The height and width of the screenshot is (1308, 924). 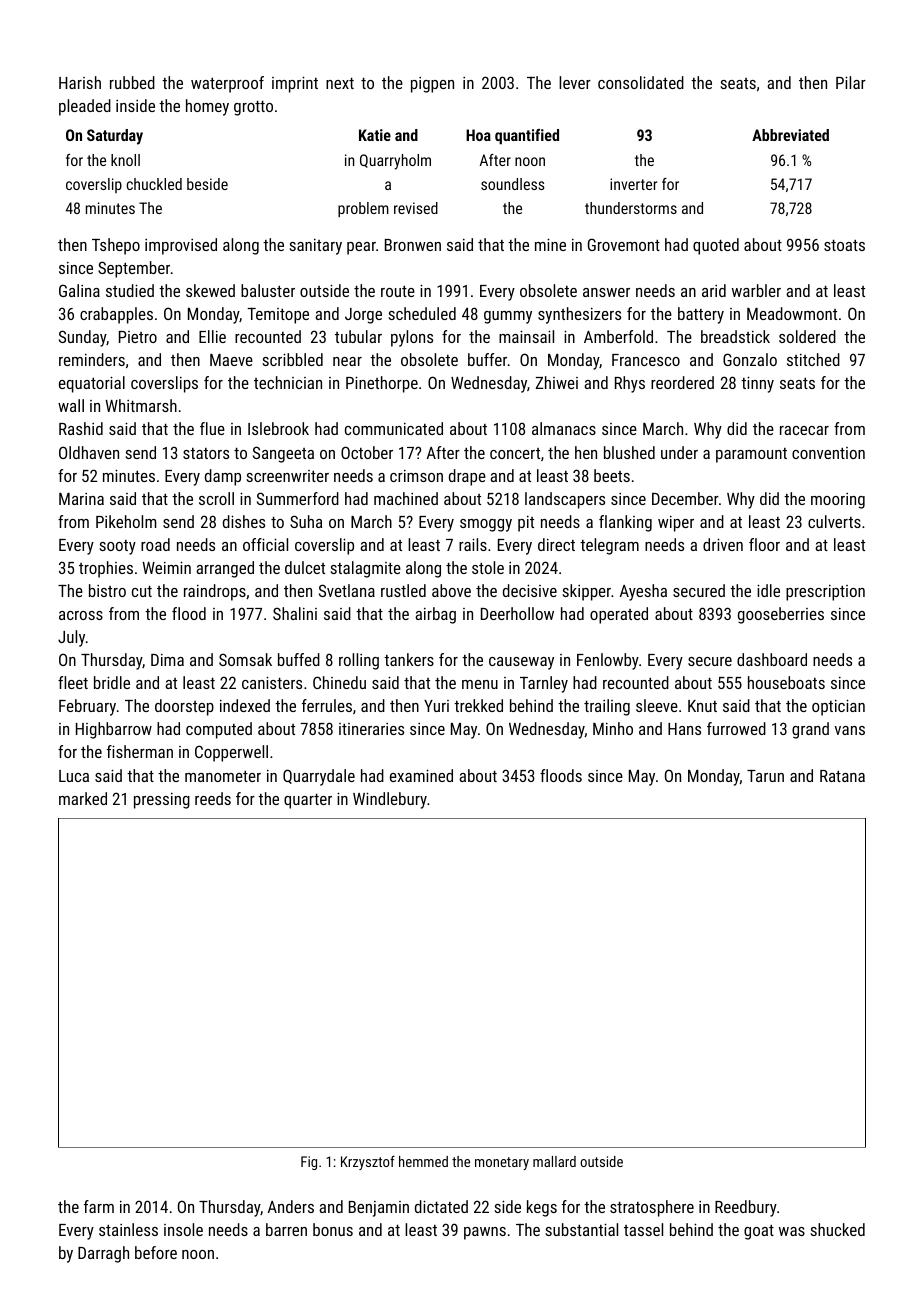 What do you see at coordinates (641, 82) in the screenshot?
I see `consolidated` at bounding box center [641, 82].
